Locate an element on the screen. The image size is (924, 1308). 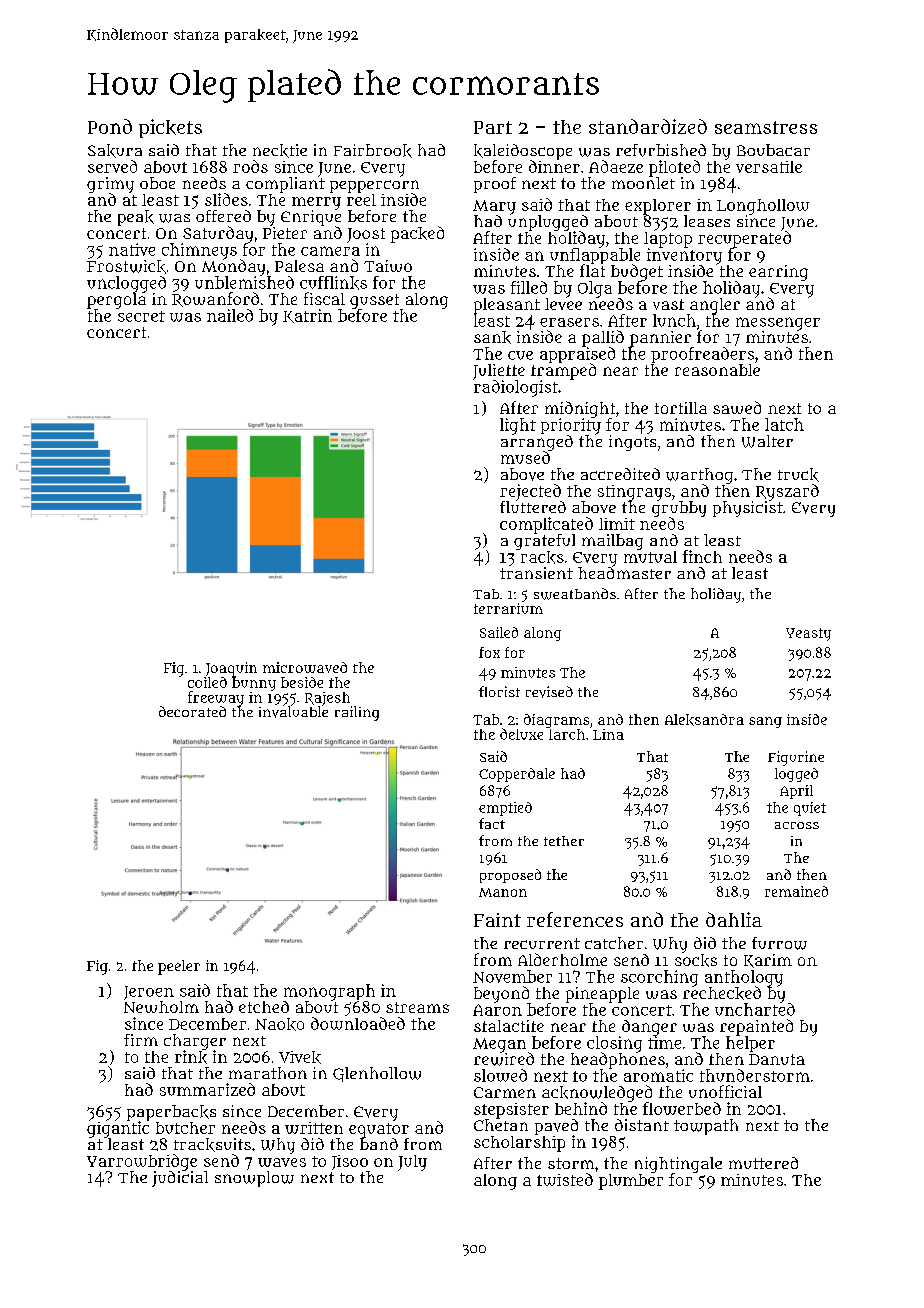
muttered is located at coordinates (763, 1163).
